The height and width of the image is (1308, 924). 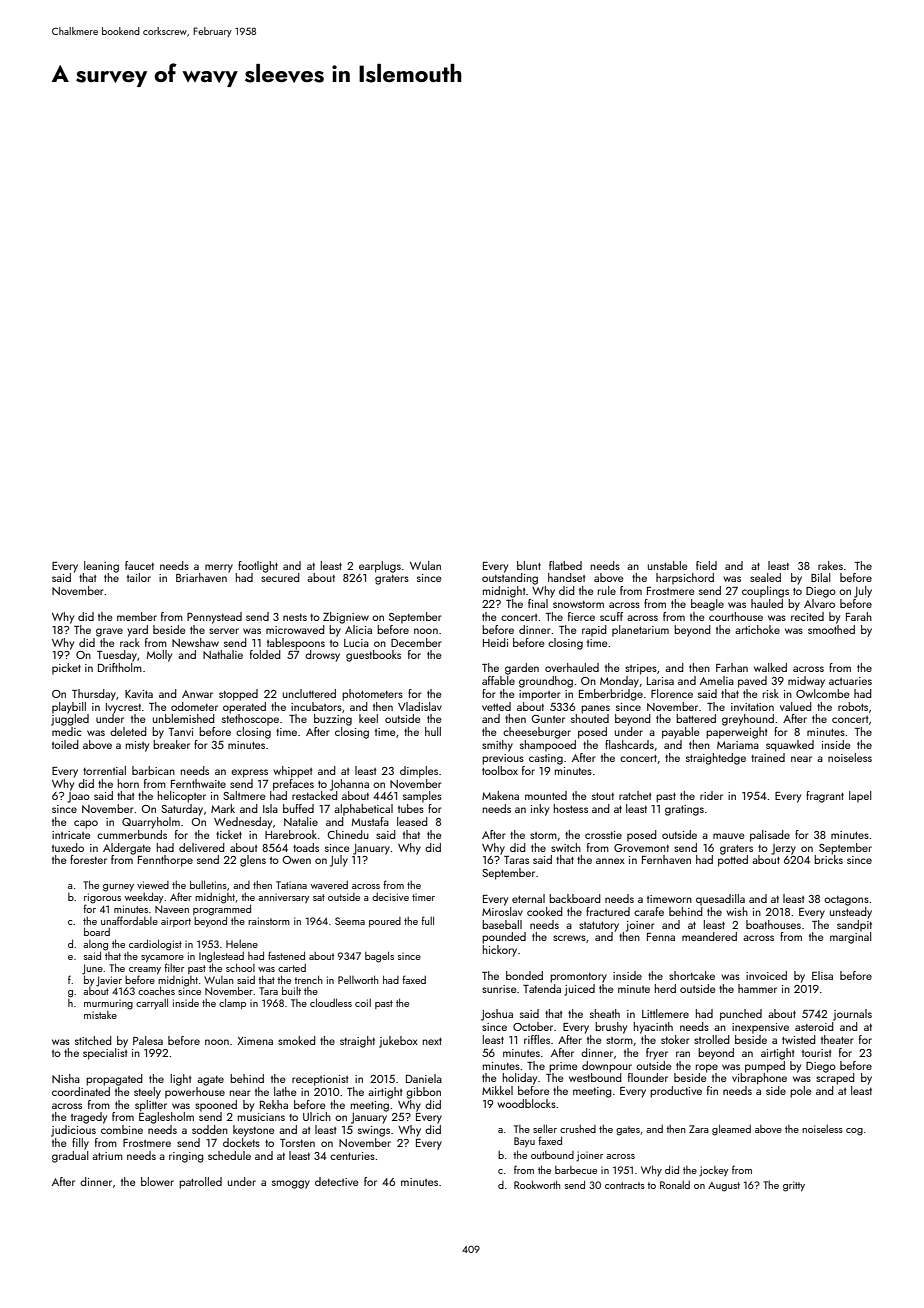 I want to click on intricate, so click(x=71, y=835).
